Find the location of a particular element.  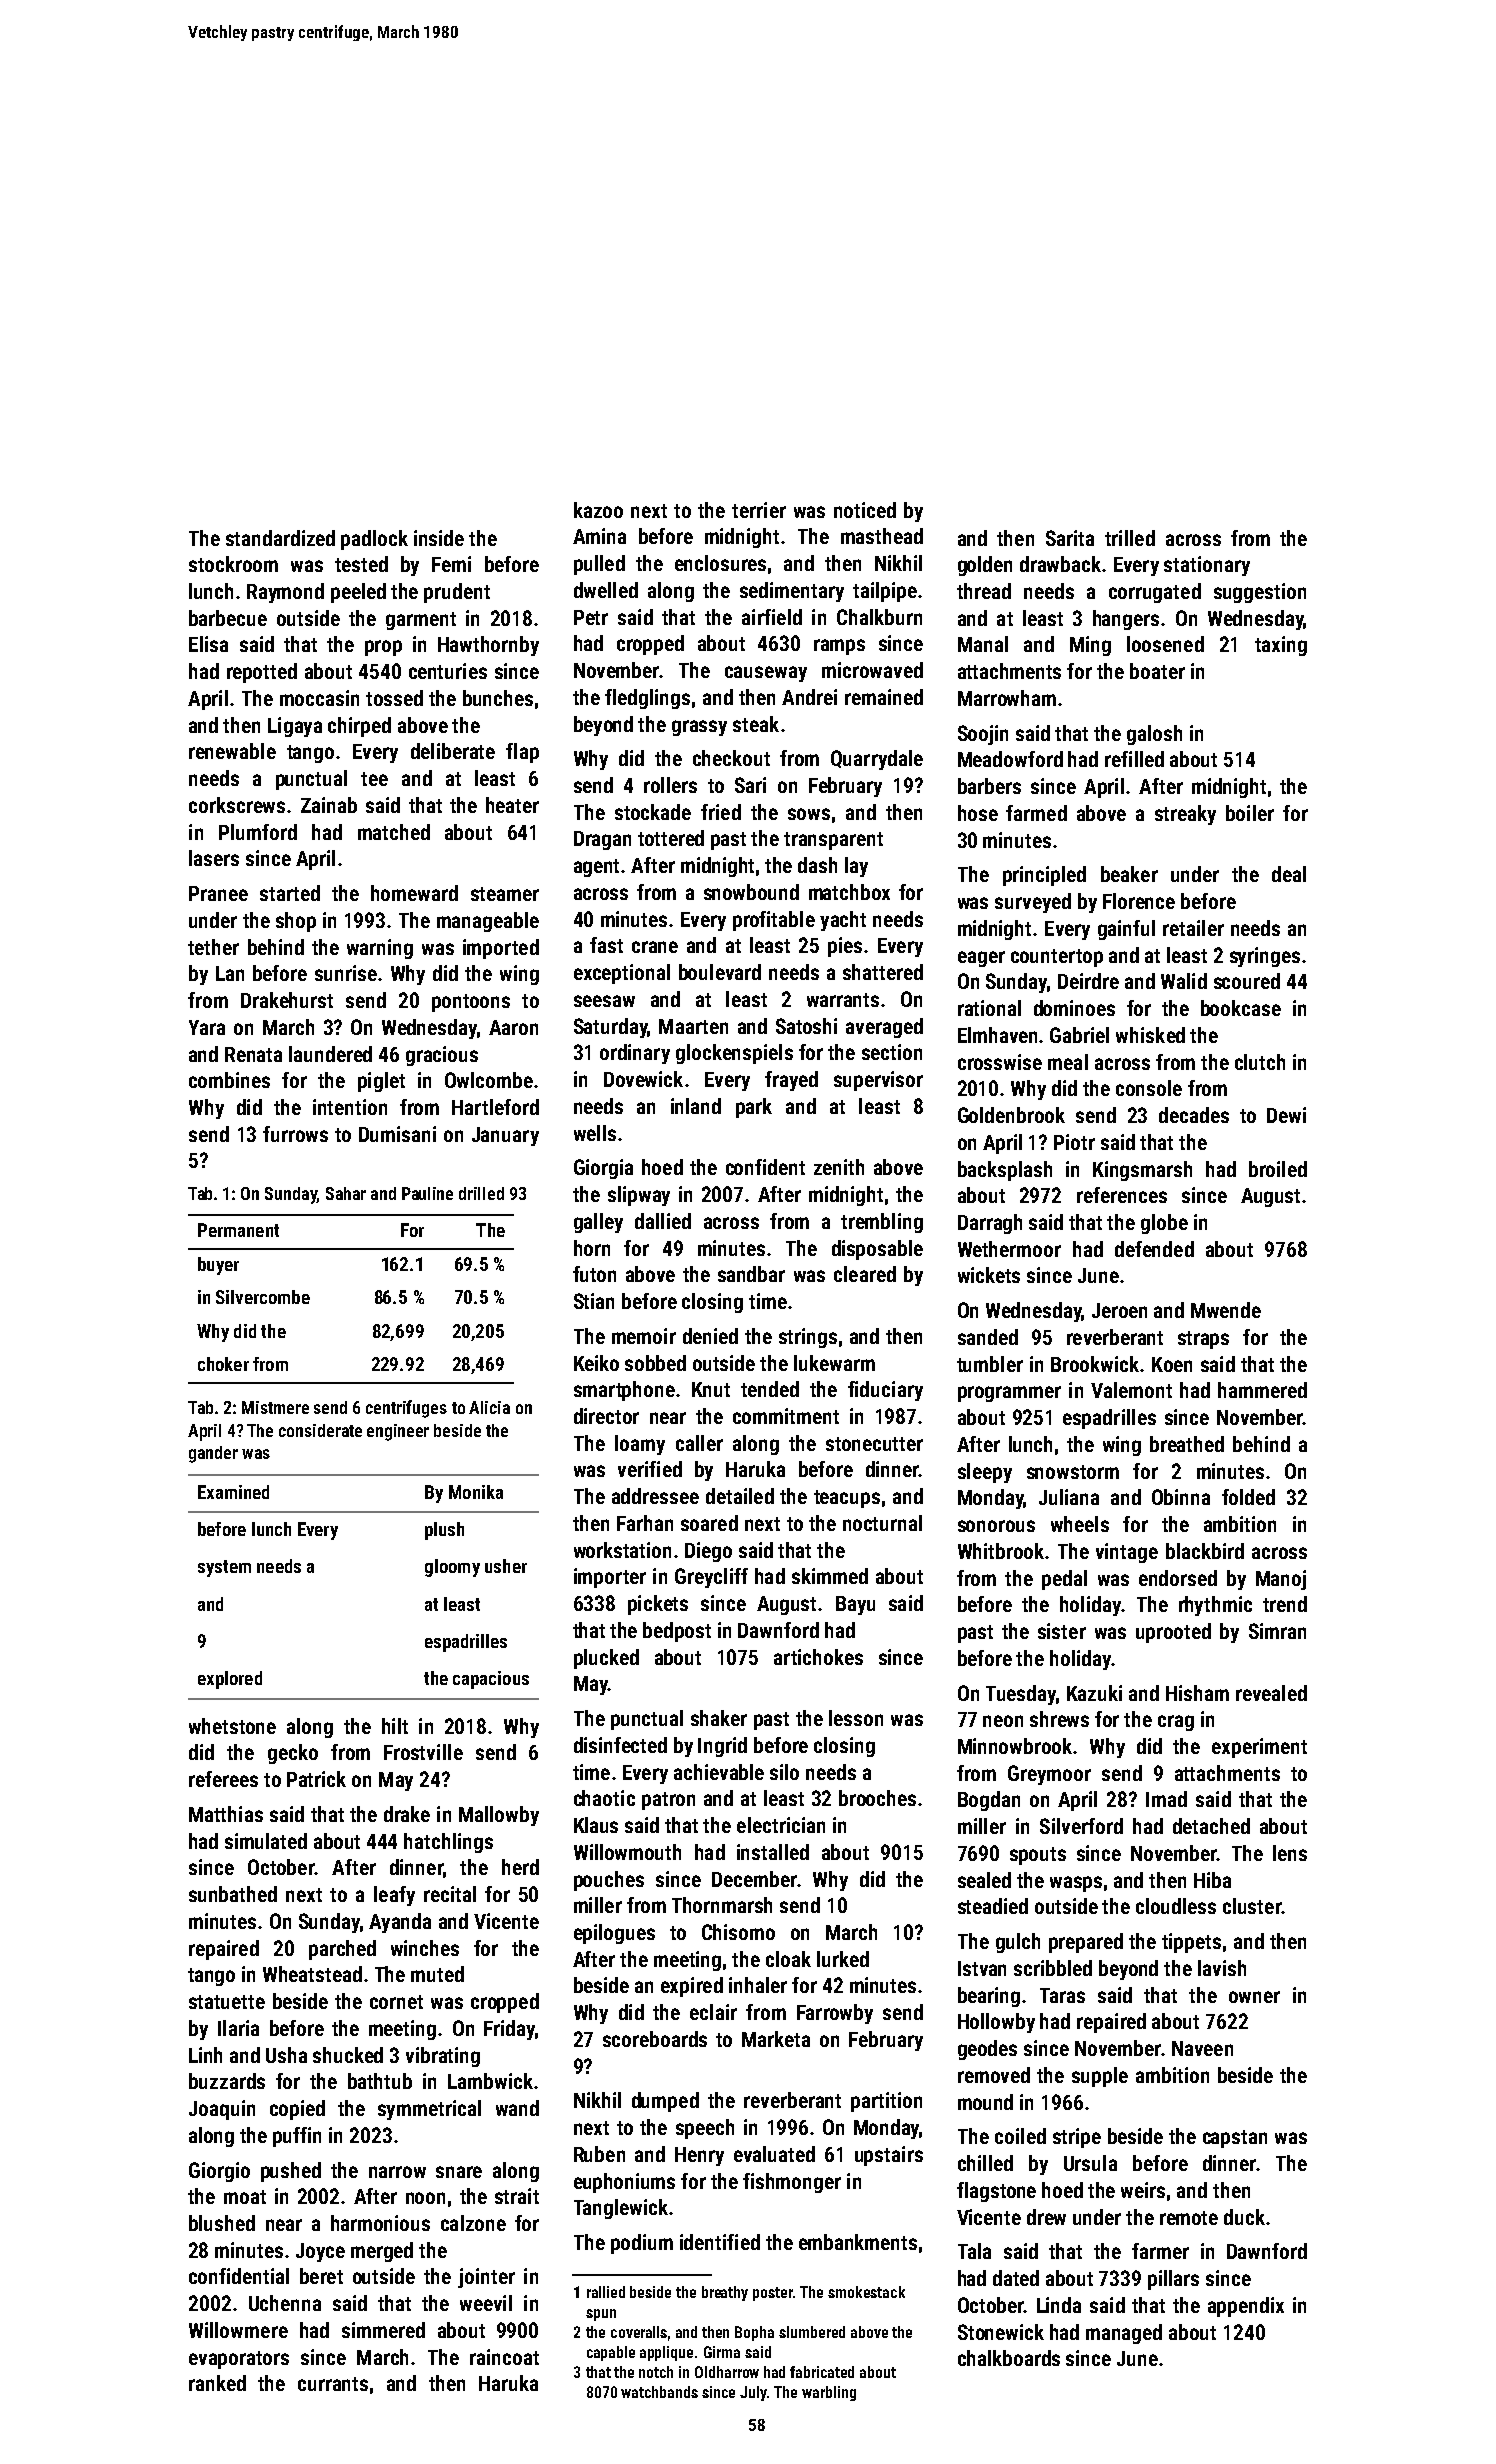

stonecutter is located at coordinates (874, 1444).
